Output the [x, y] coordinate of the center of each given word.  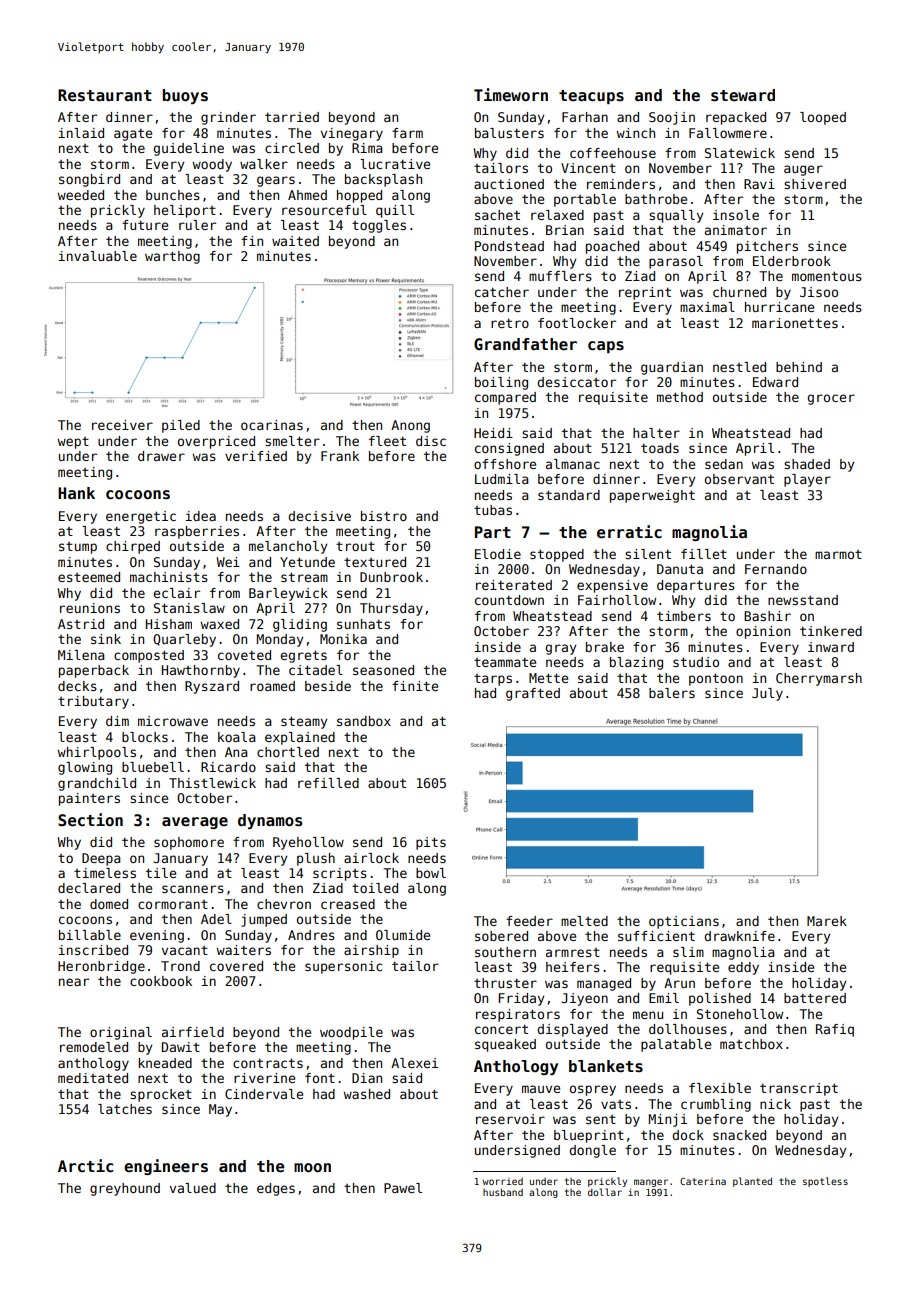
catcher [502, 292]
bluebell [153, 767]
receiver [122, 425]
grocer [831, 399]
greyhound [125, 1189]
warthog [172, 257]
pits [431, 843]
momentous [827, 276]
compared [505, 398]
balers [672, 693]
